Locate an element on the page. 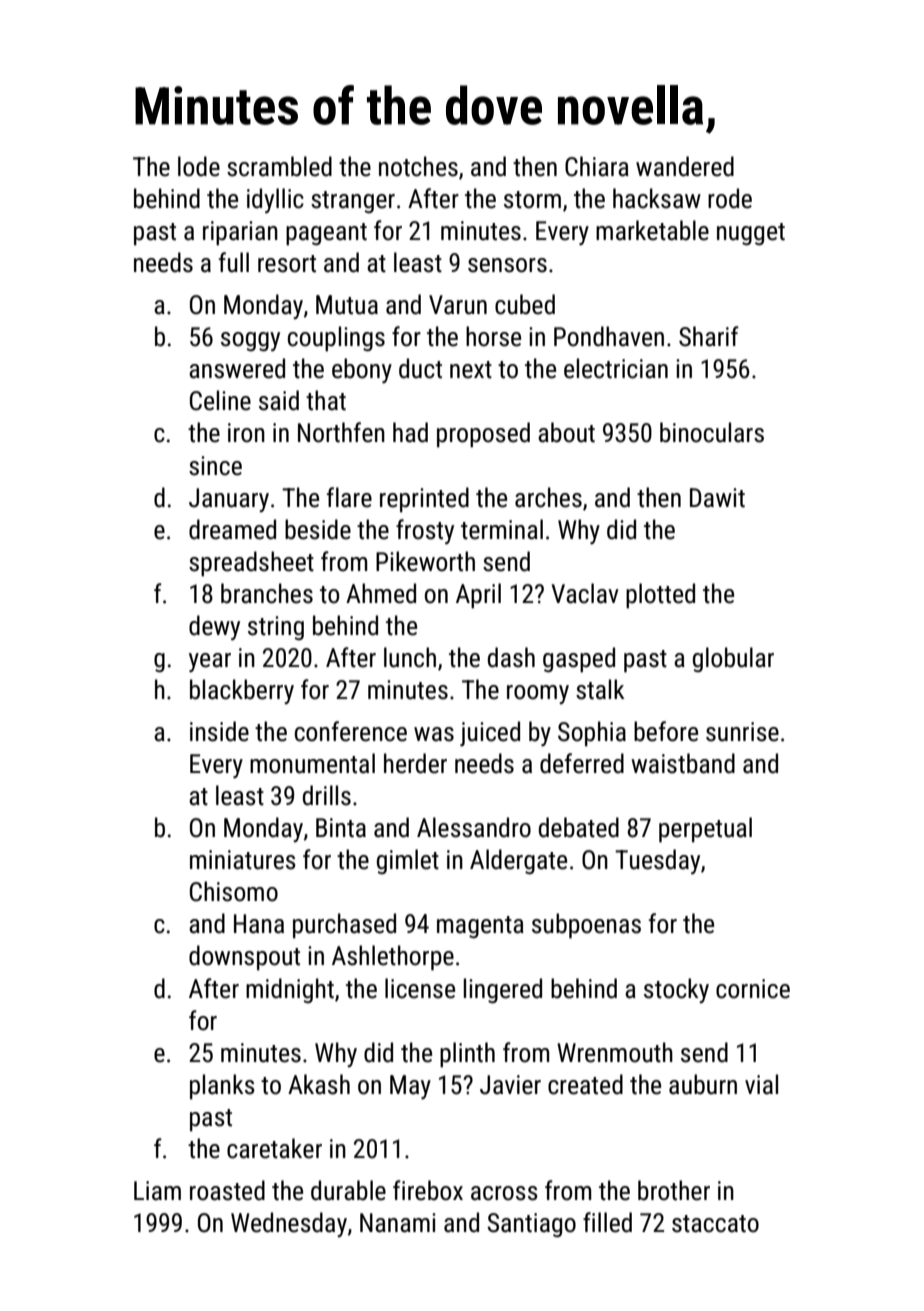 The width and height of the document is (924, 1311). vial is located at coordinates (761, 1084).
